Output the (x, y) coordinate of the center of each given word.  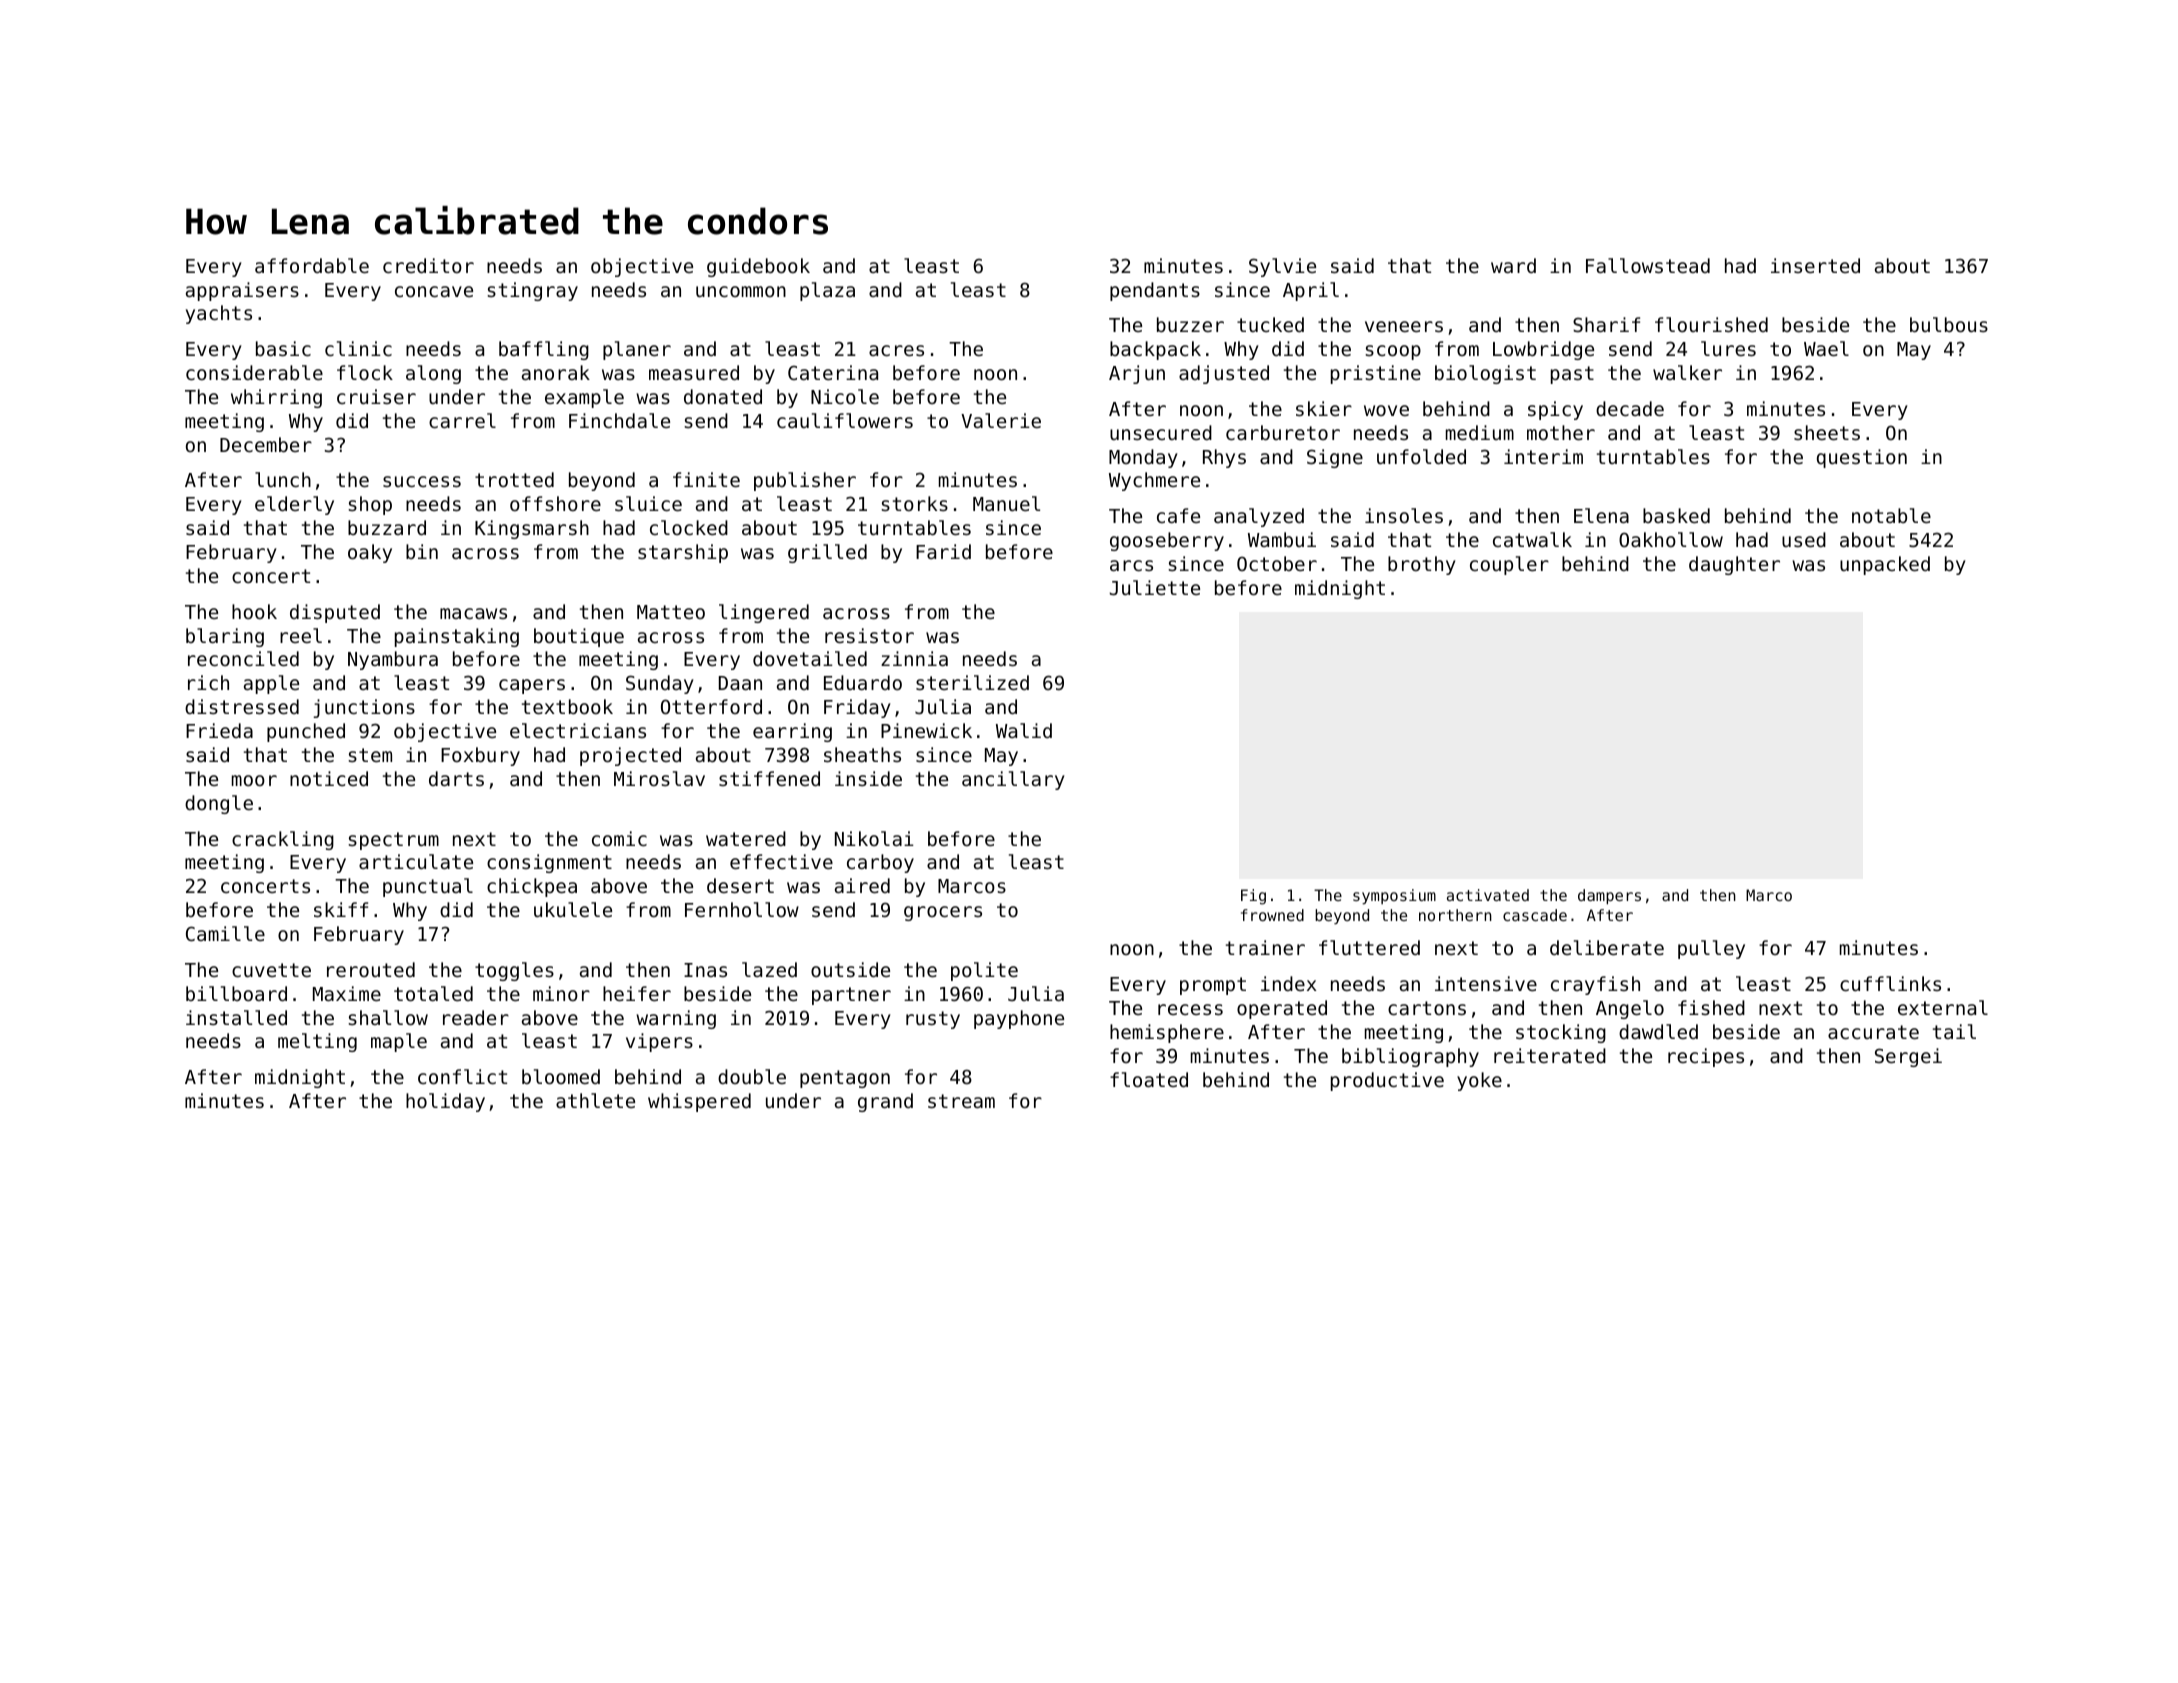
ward (1513, 265)
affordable (312, 265)
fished (1711, 1007)
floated (1149, 1079)
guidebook (758, 267)
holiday (445, 1102)
